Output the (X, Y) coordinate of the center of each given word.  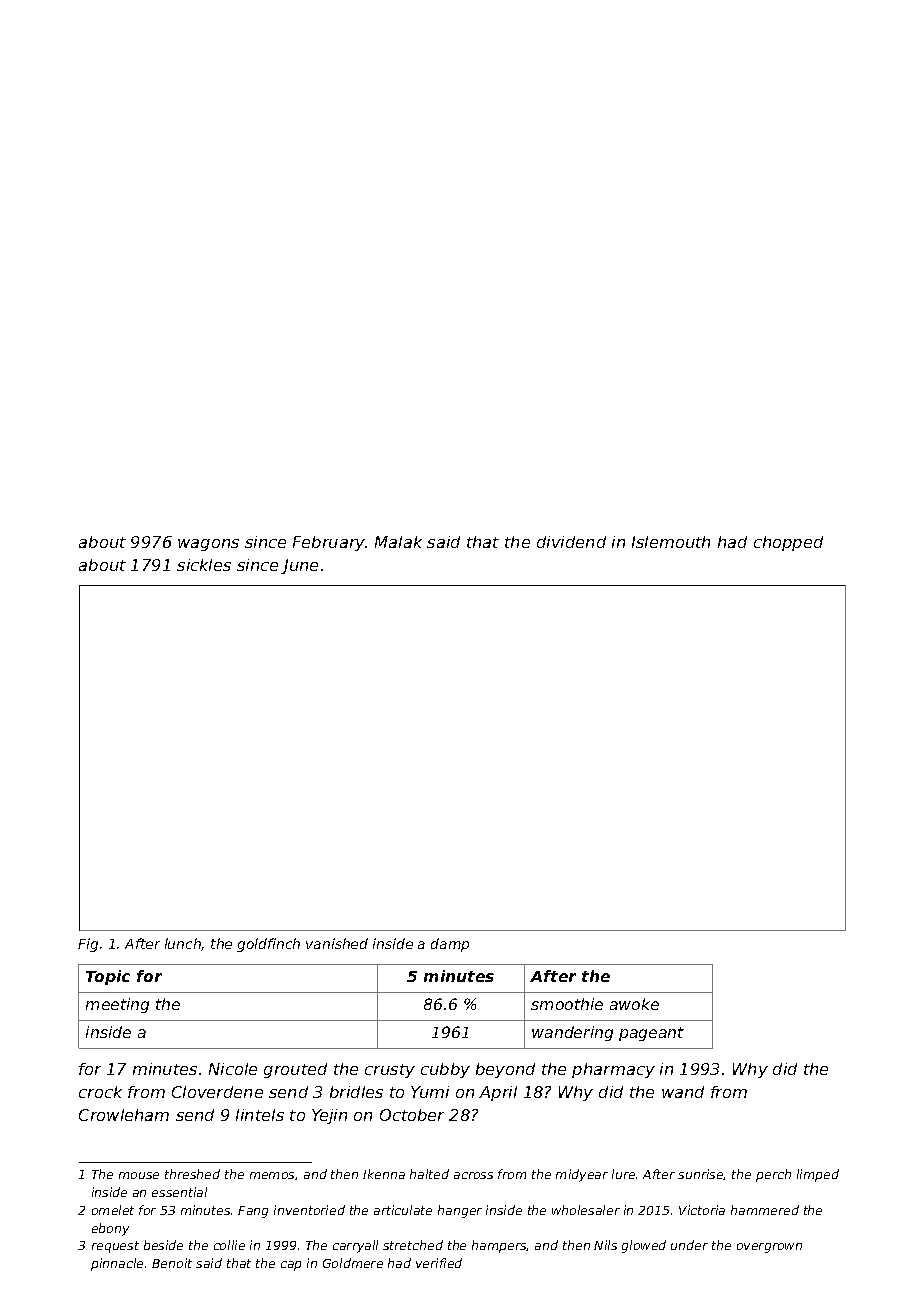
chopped (788, 543)
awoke (634, 1004)
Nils (605, 1245)
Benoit (172, 1263)
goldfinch (268, 945)
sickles (204, 565)
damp (450, 945)
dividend (571, 542)
